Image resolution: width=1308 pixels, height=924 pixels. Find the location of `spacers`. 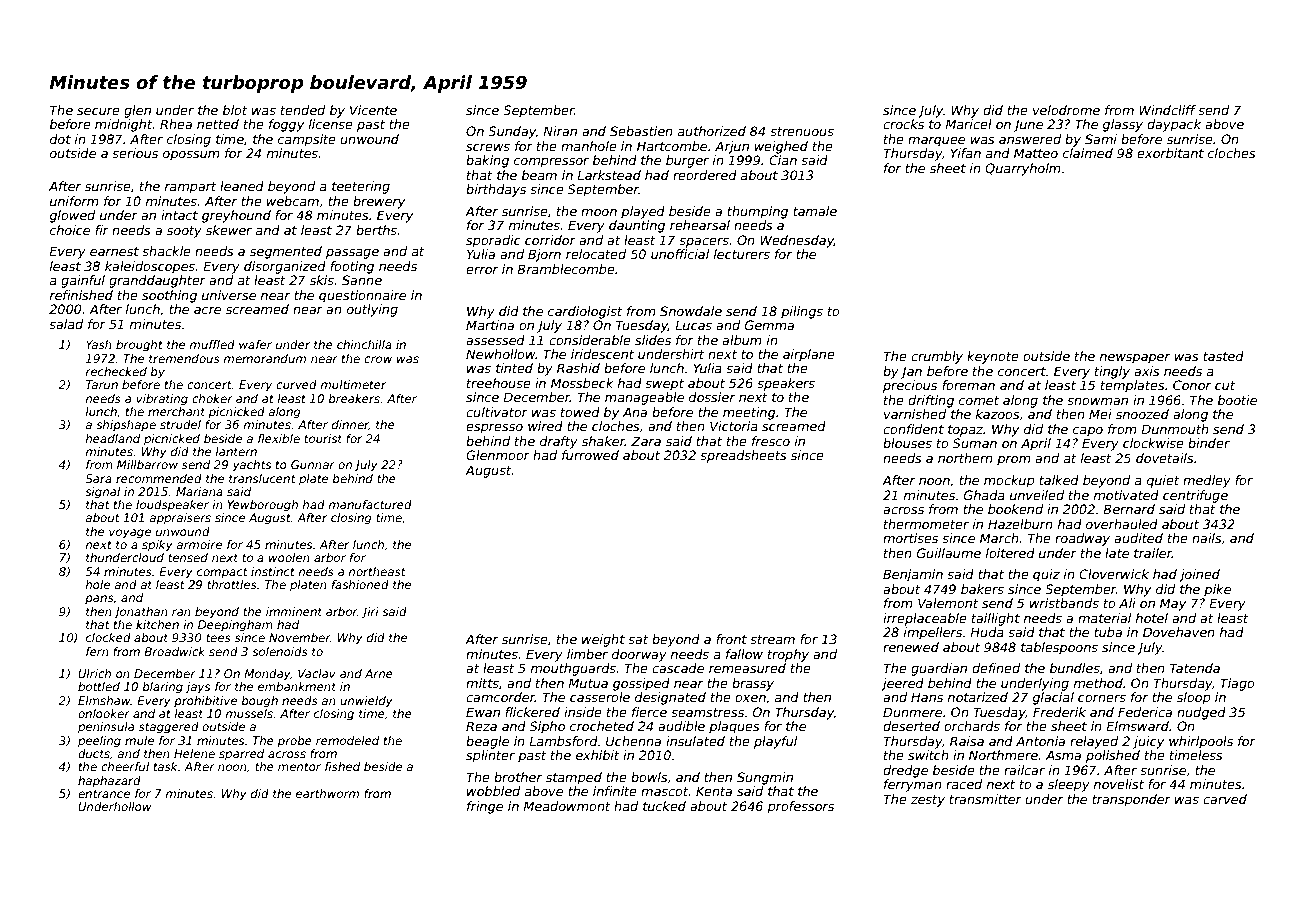

spacers is located at coordinates (704, 243).
